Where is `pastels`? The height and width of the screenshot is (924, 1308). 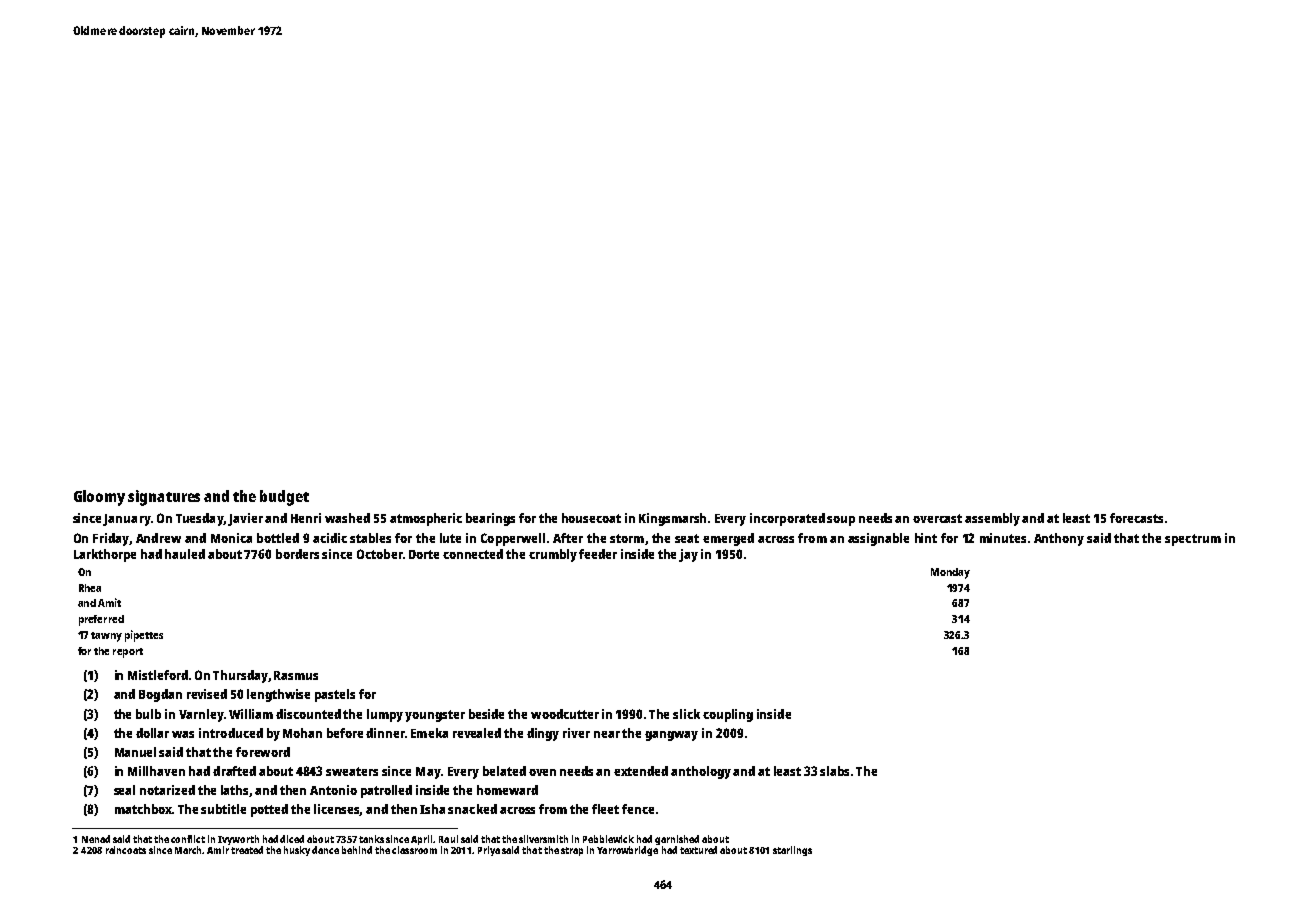
pastels is located at coordinates (335, 695).
